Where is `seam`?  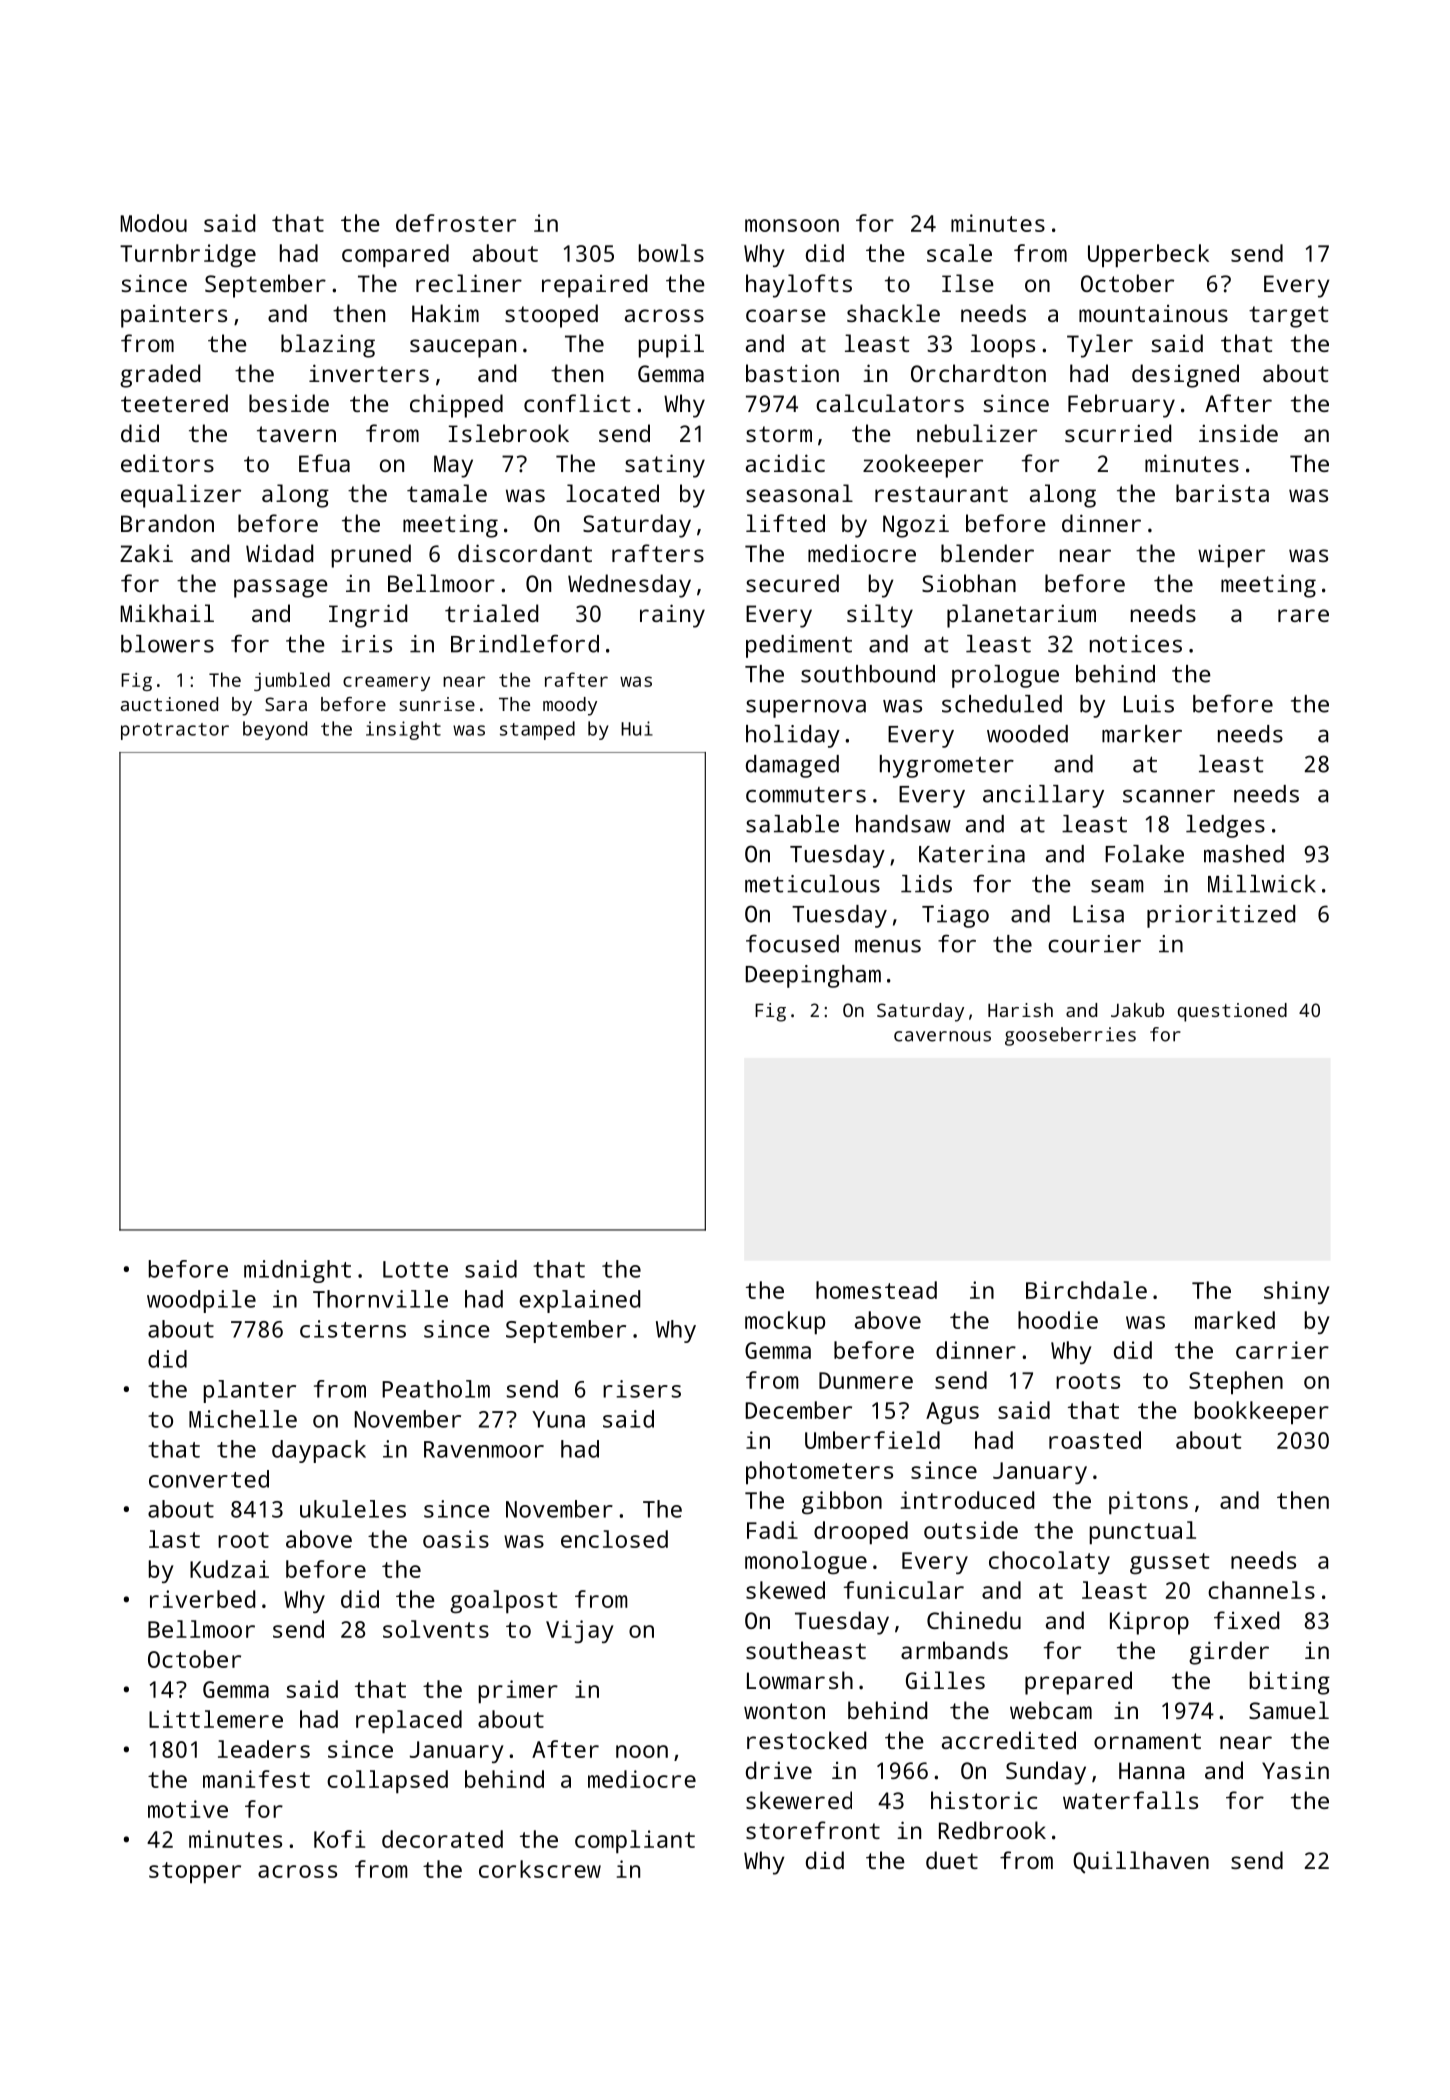
seam is located at coordinates (1117, 886).
